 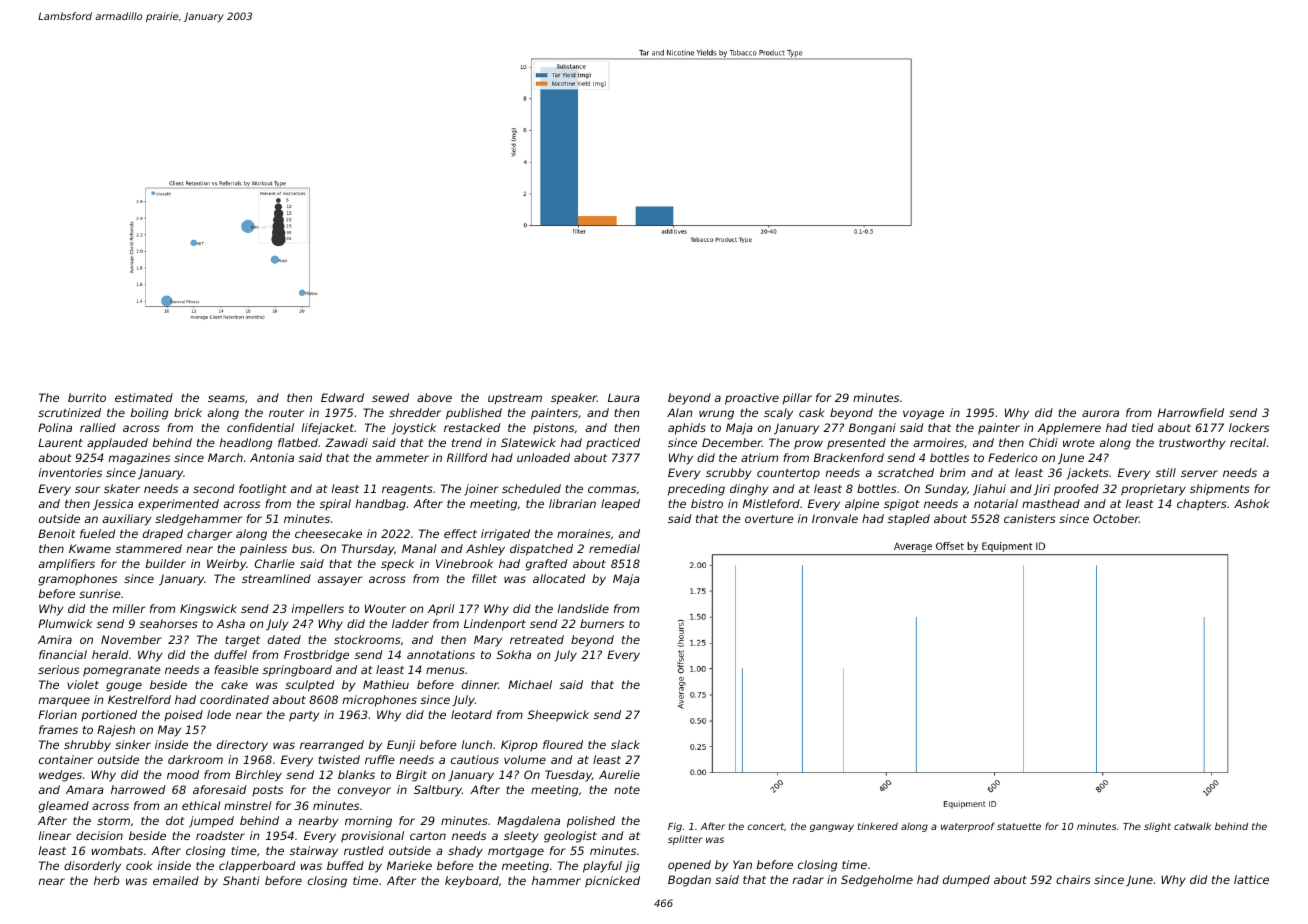 I want to click on Michael, so click(x=530, y=684).
